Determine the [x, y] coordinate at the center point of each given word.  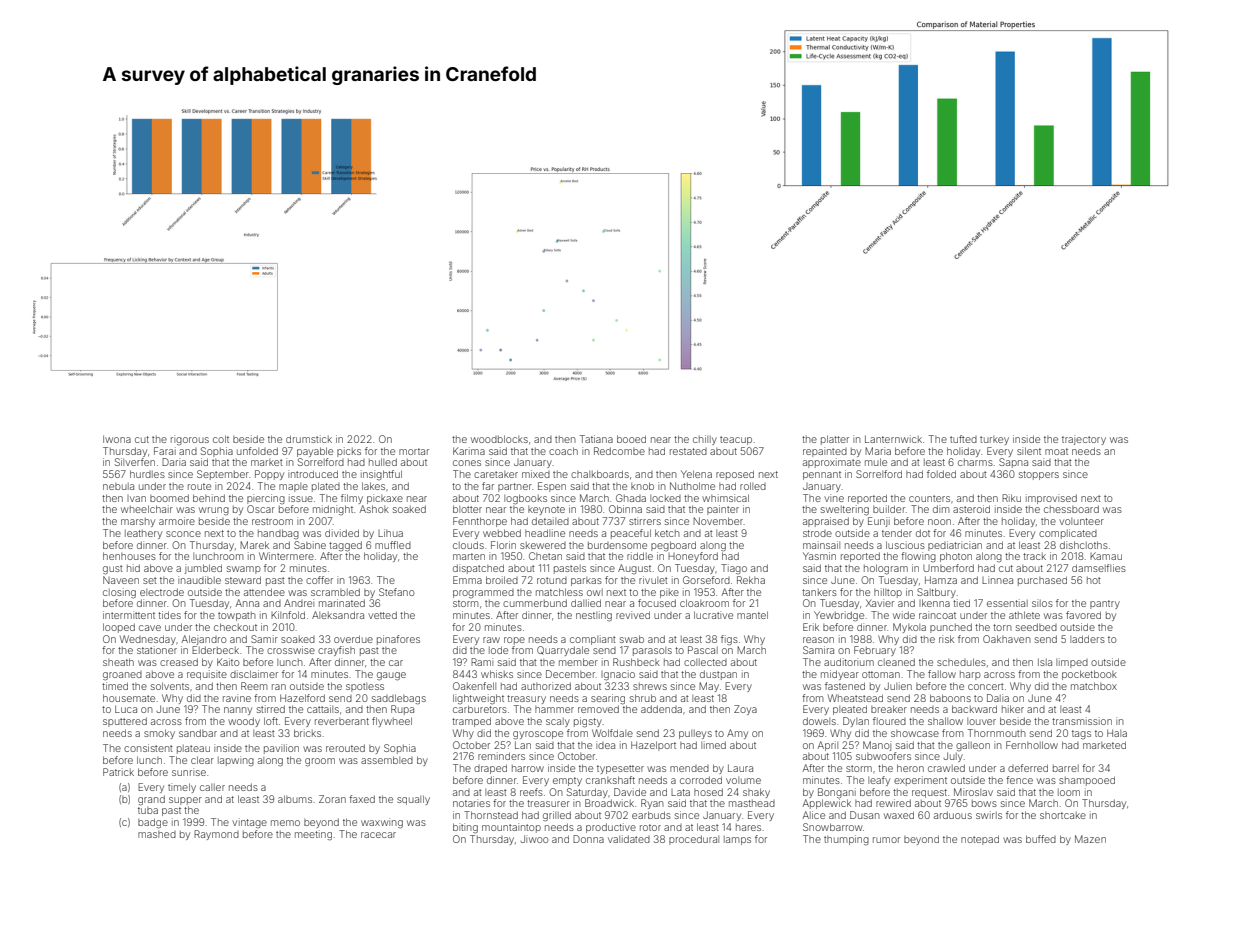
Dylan [856, 722]
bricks [307, 733]
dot [923, 533]
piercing [266, 499]
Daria [174, 462]
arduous [953, 815]
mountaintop [511, 828]
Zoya [745, 710]
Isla [1045, 662]
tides [169, 615]
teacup [736, 440]
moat [1056, 451]
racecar [378, 835]
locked [665, 498]
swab [632, 639]
